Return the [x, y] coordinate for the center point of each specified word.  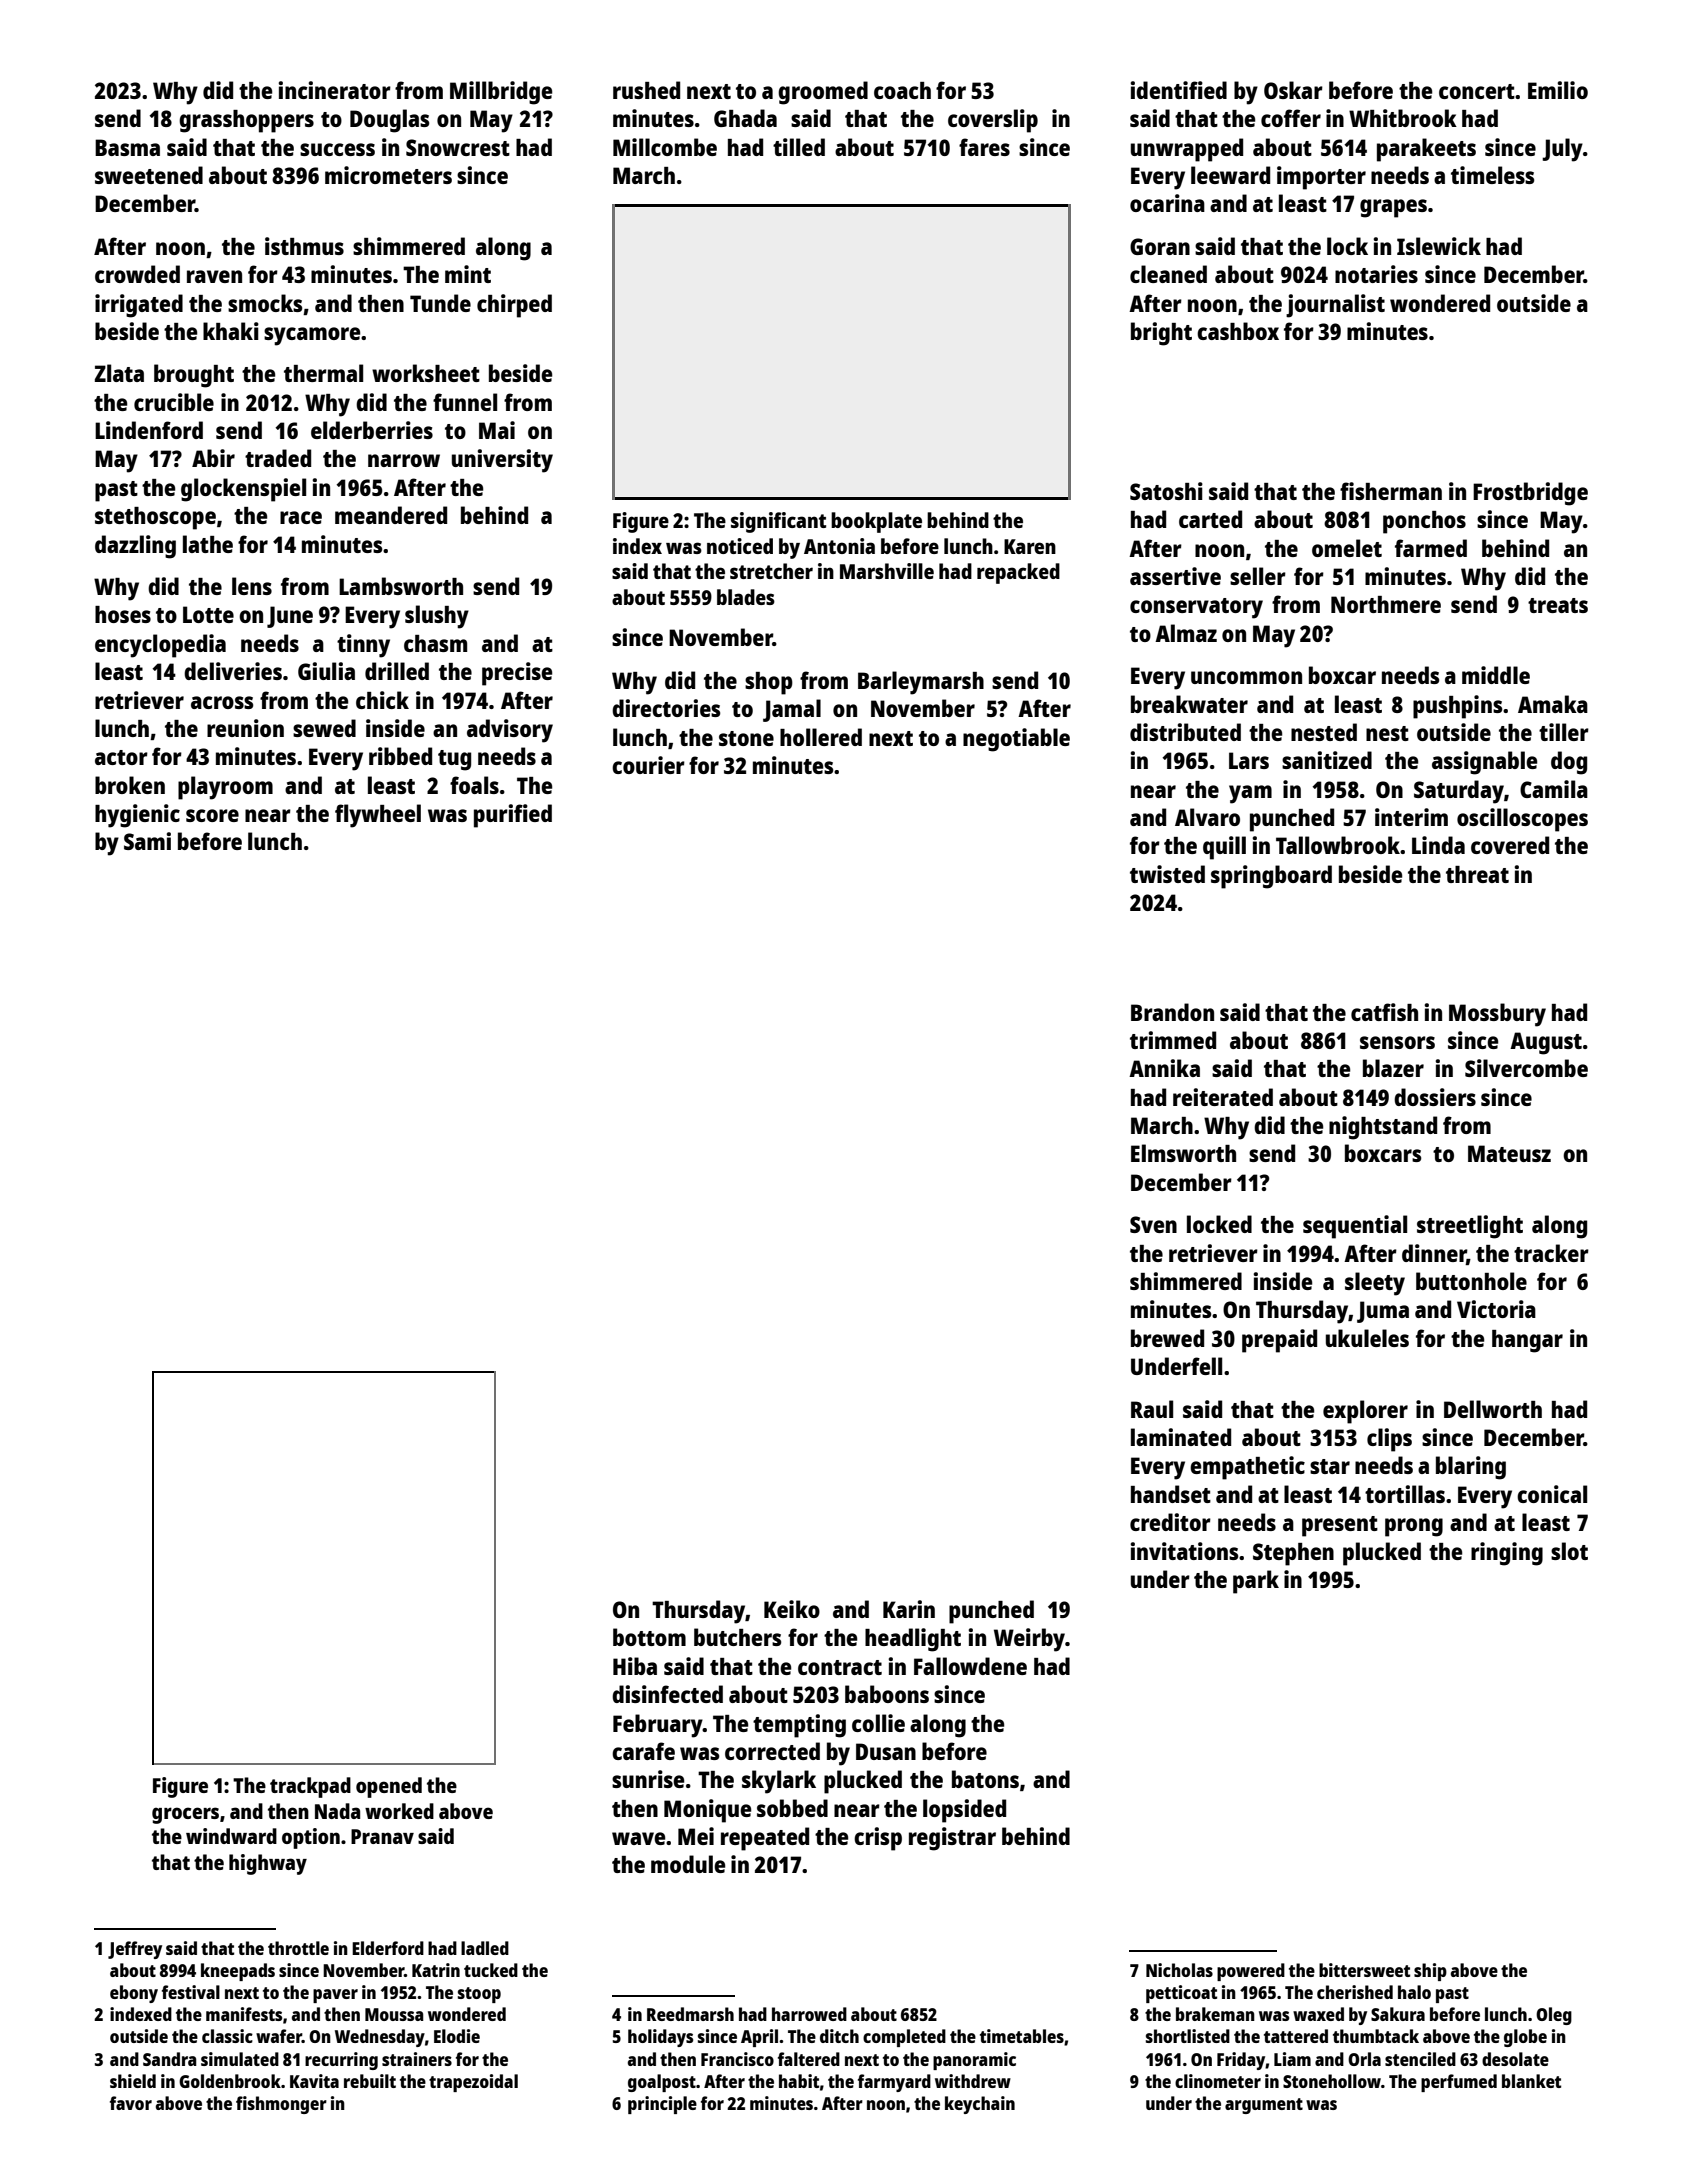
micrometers [388, 175]
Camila [1554, 789]
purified [513, 816]
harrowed [809, 2014]
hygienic [137, 816]
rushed [646, 90]
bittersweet [1364, 1970]
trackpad [310, 1787]
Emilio [1558, 90]
